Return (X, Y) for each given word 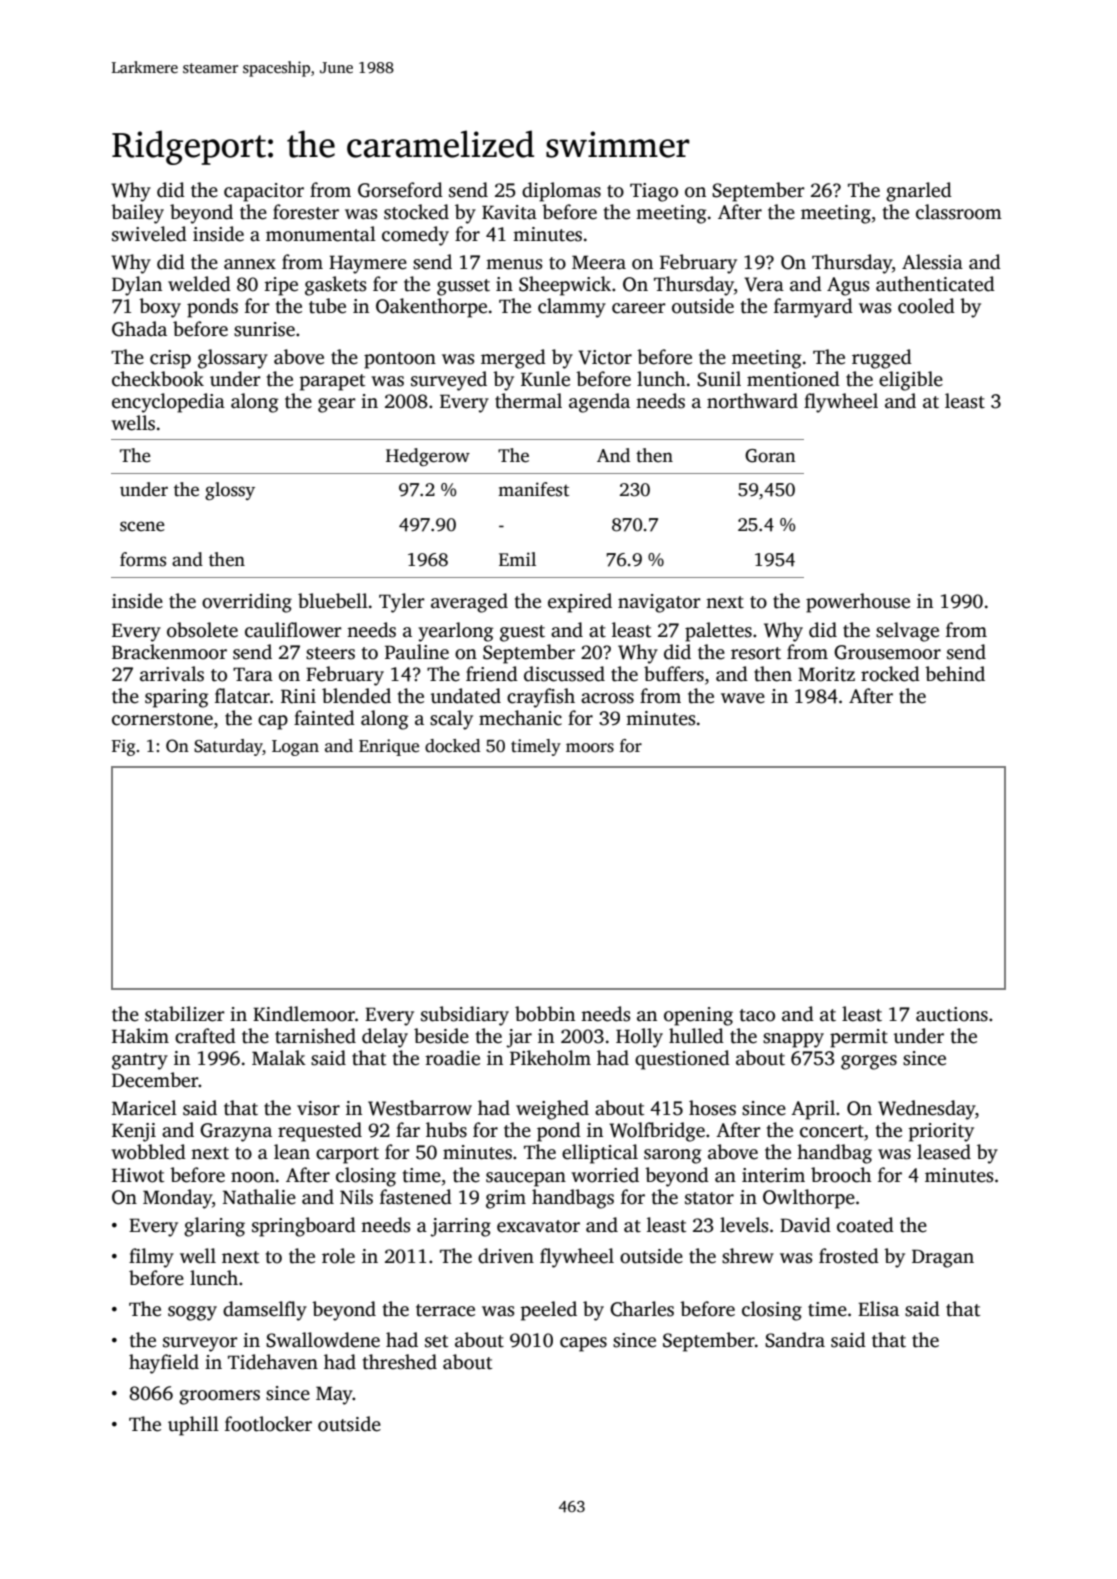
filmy (151, 1258)
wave (743, 698)
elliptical (600, 1154)
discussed (564, 674)
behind (955, 674)
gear (337, 405)
